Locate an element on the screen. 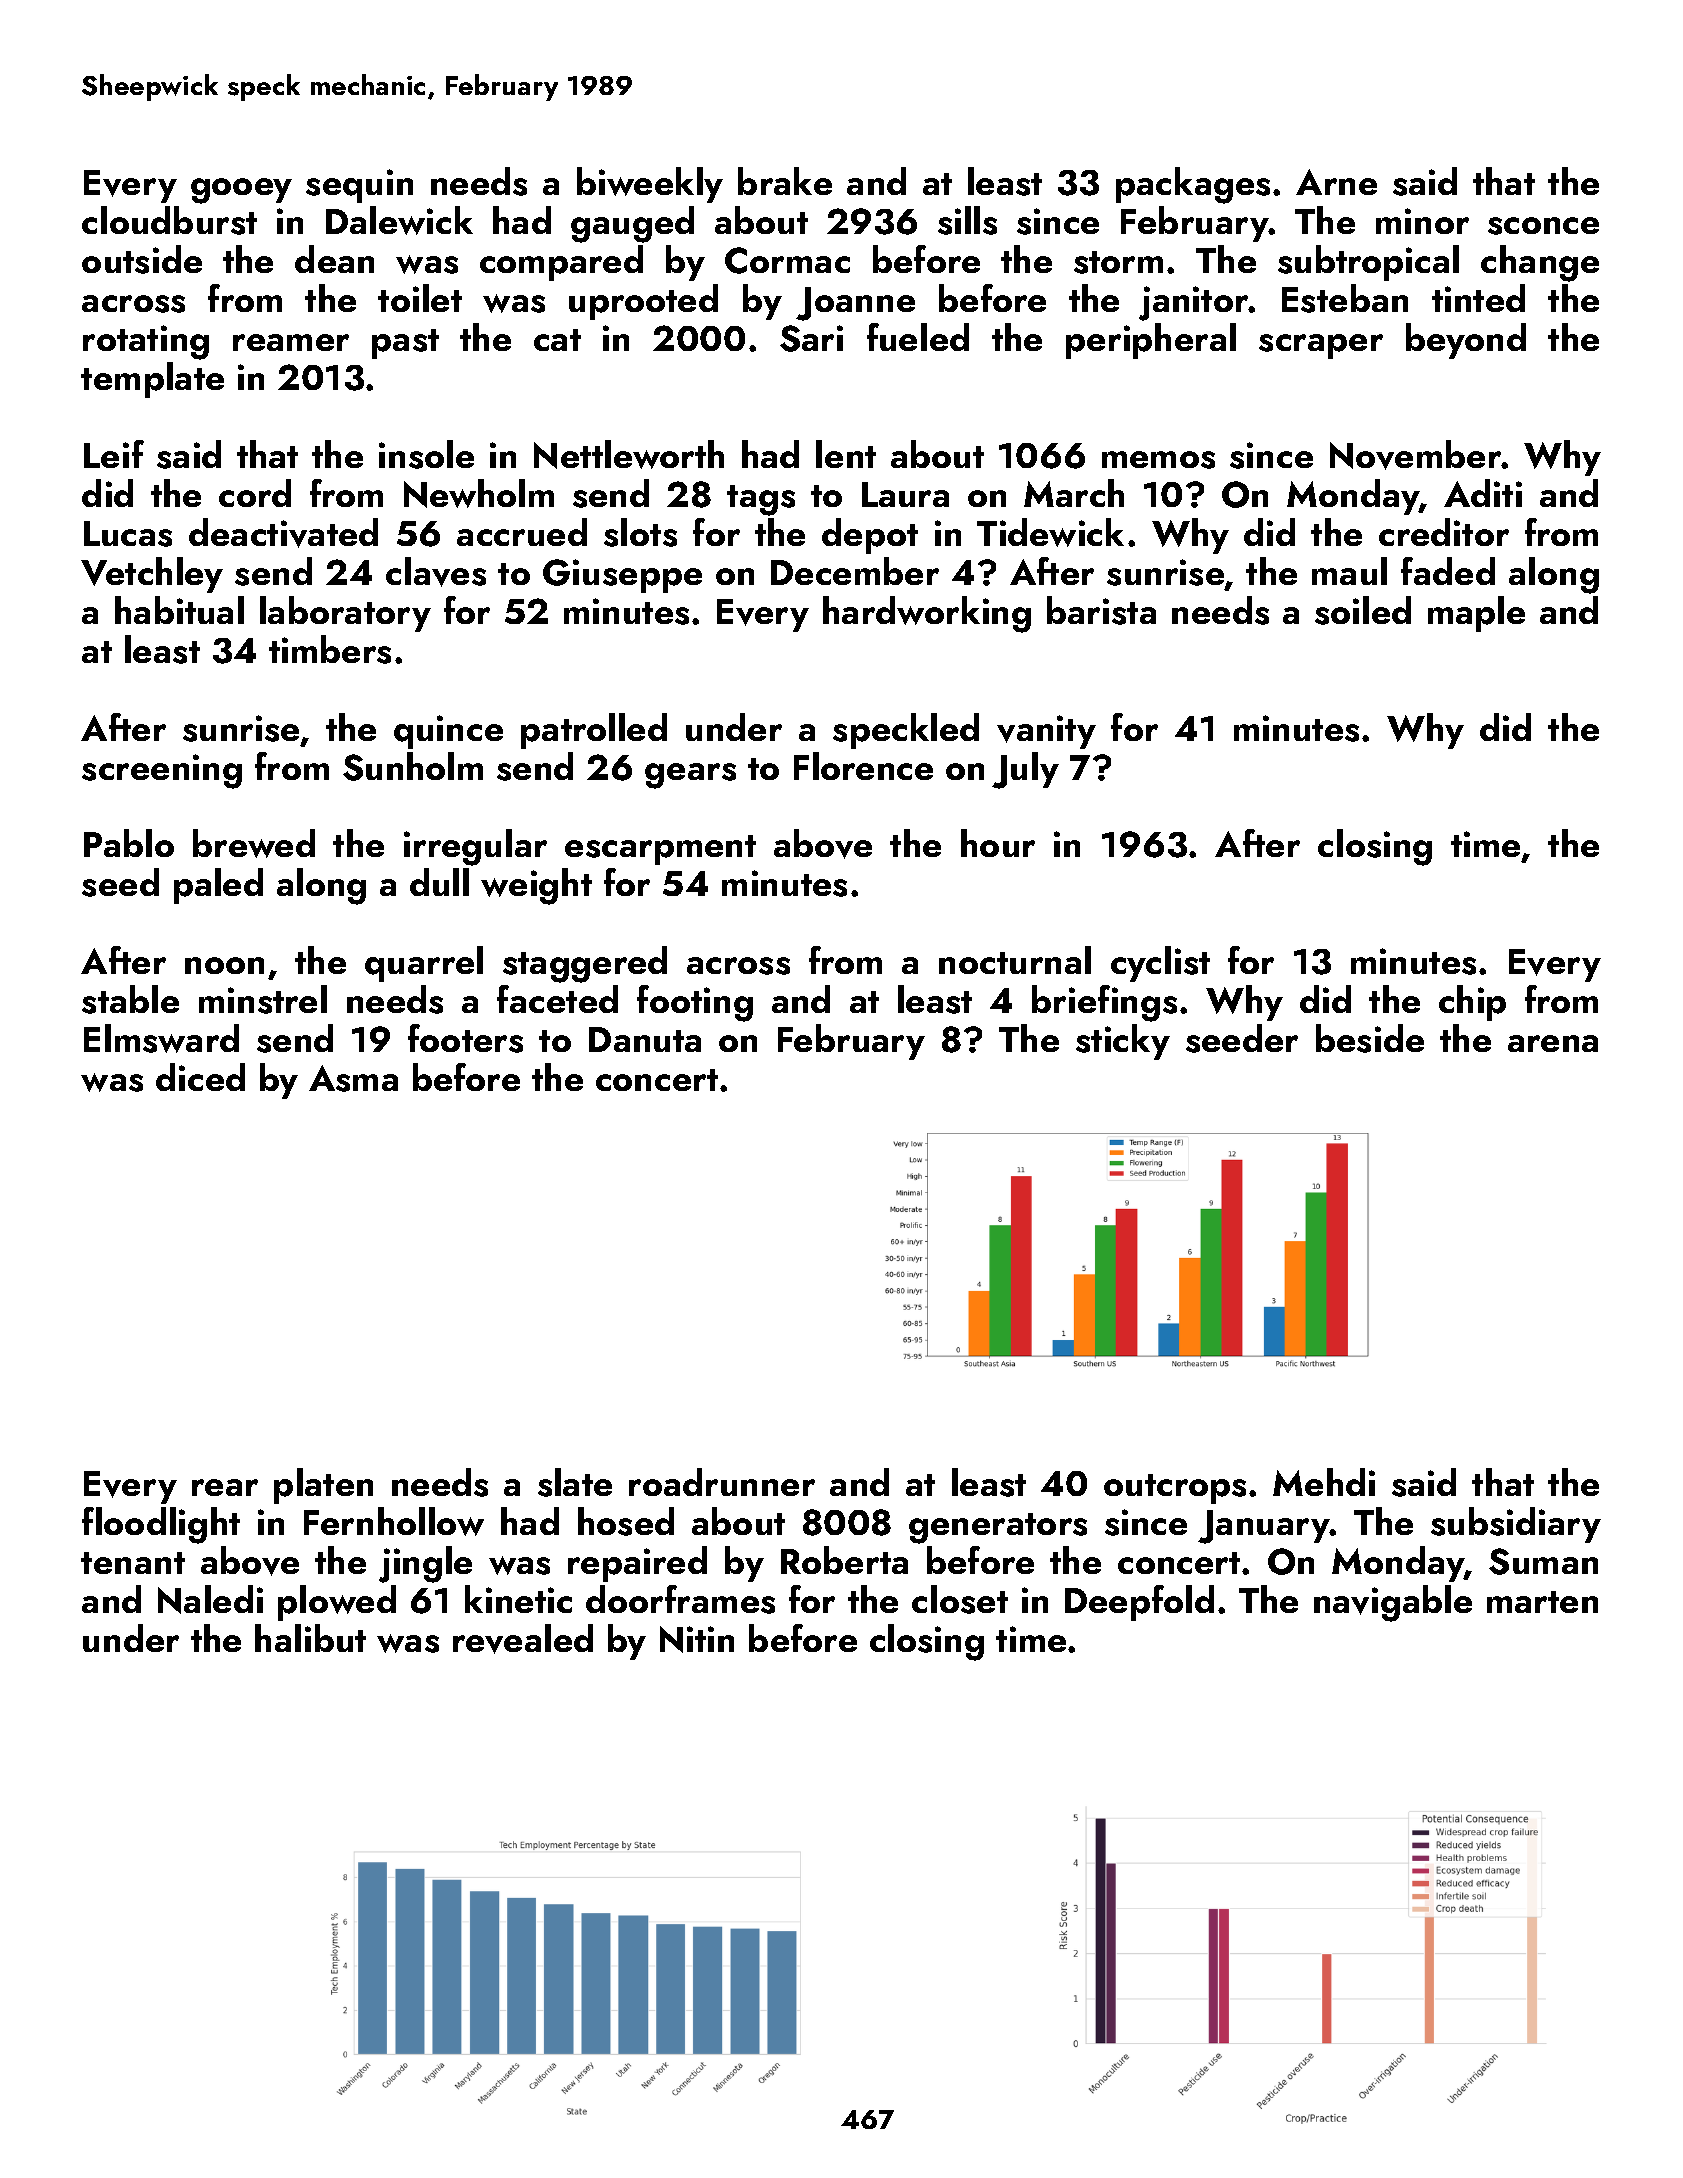 This screenshot has height=2178, width=1683. nocturnal is located at coordinates (1015, 960).
